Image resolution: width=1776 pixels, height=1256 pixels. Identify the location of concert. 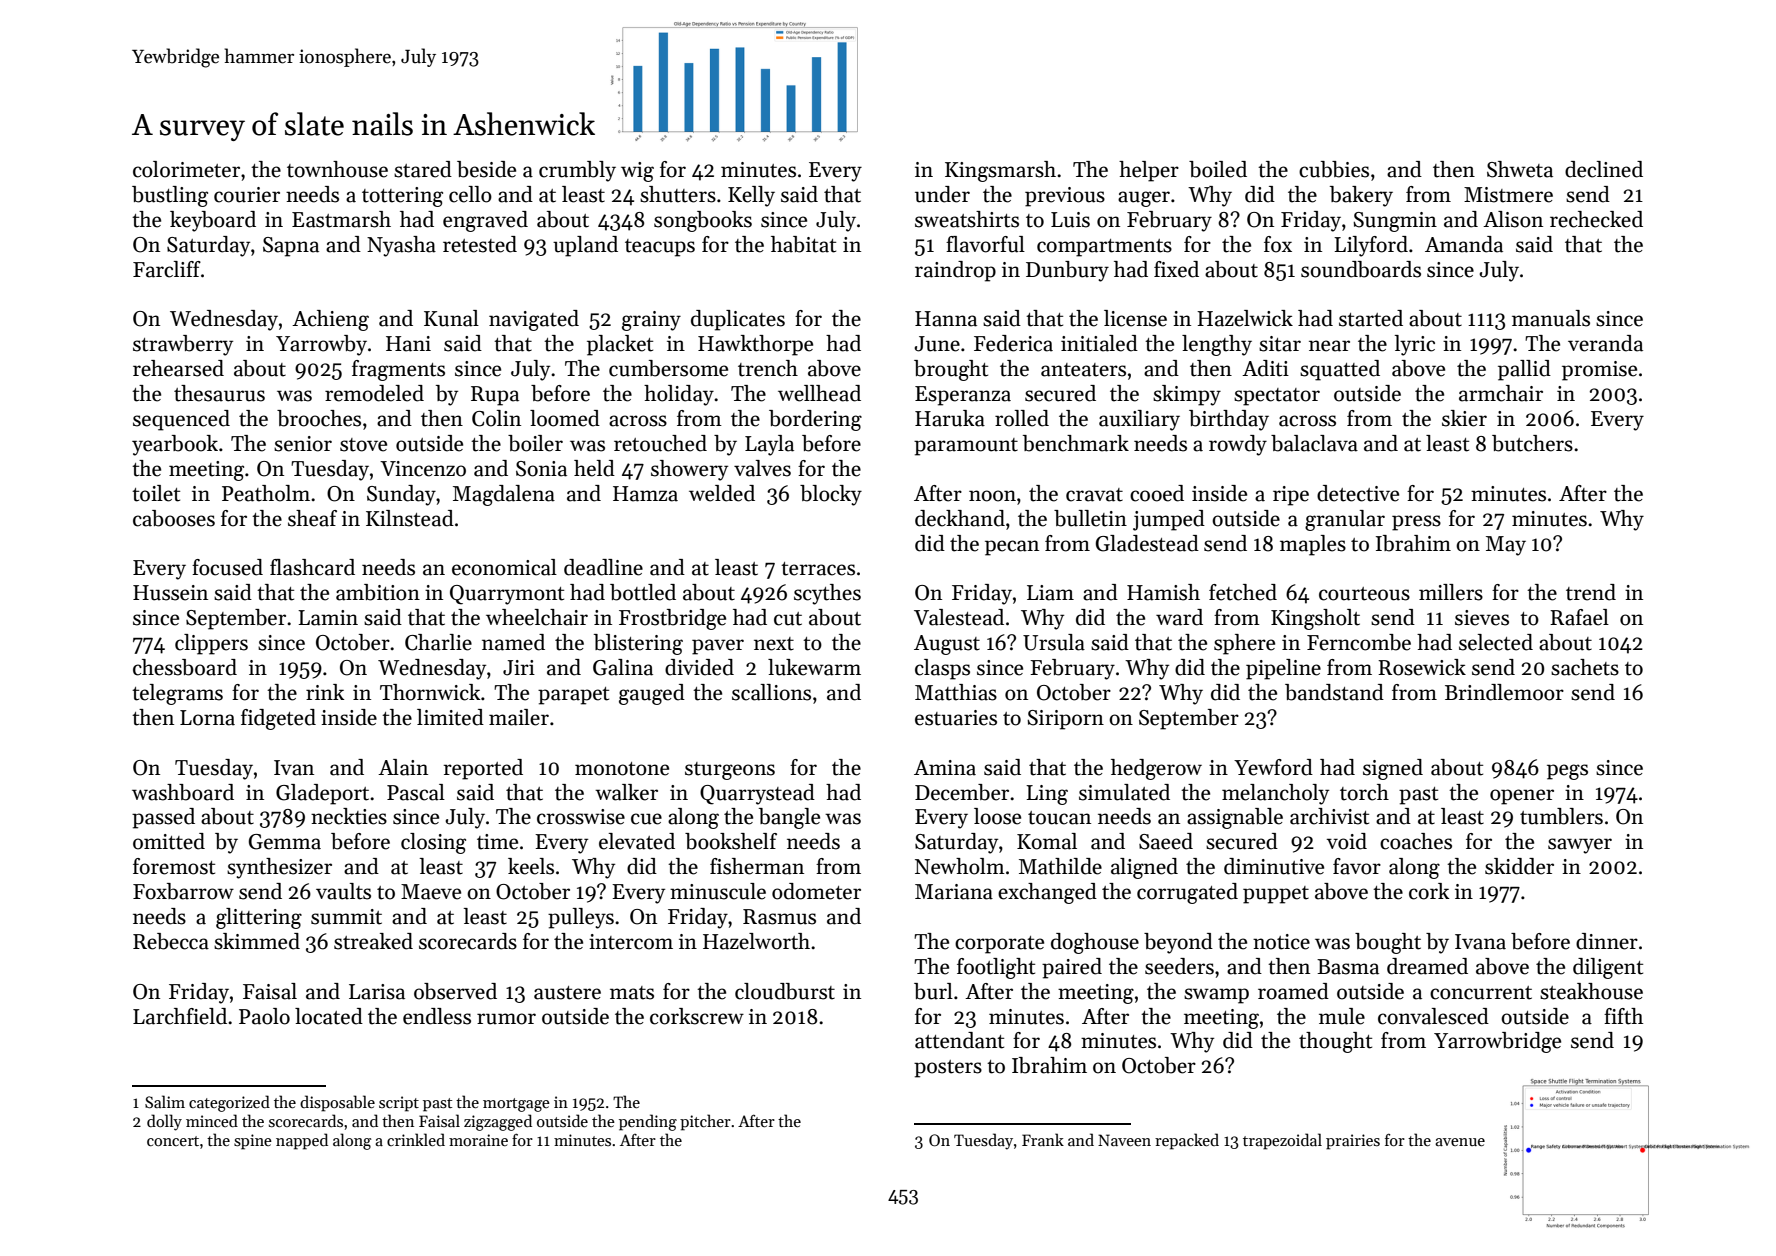
(173, 1141).
